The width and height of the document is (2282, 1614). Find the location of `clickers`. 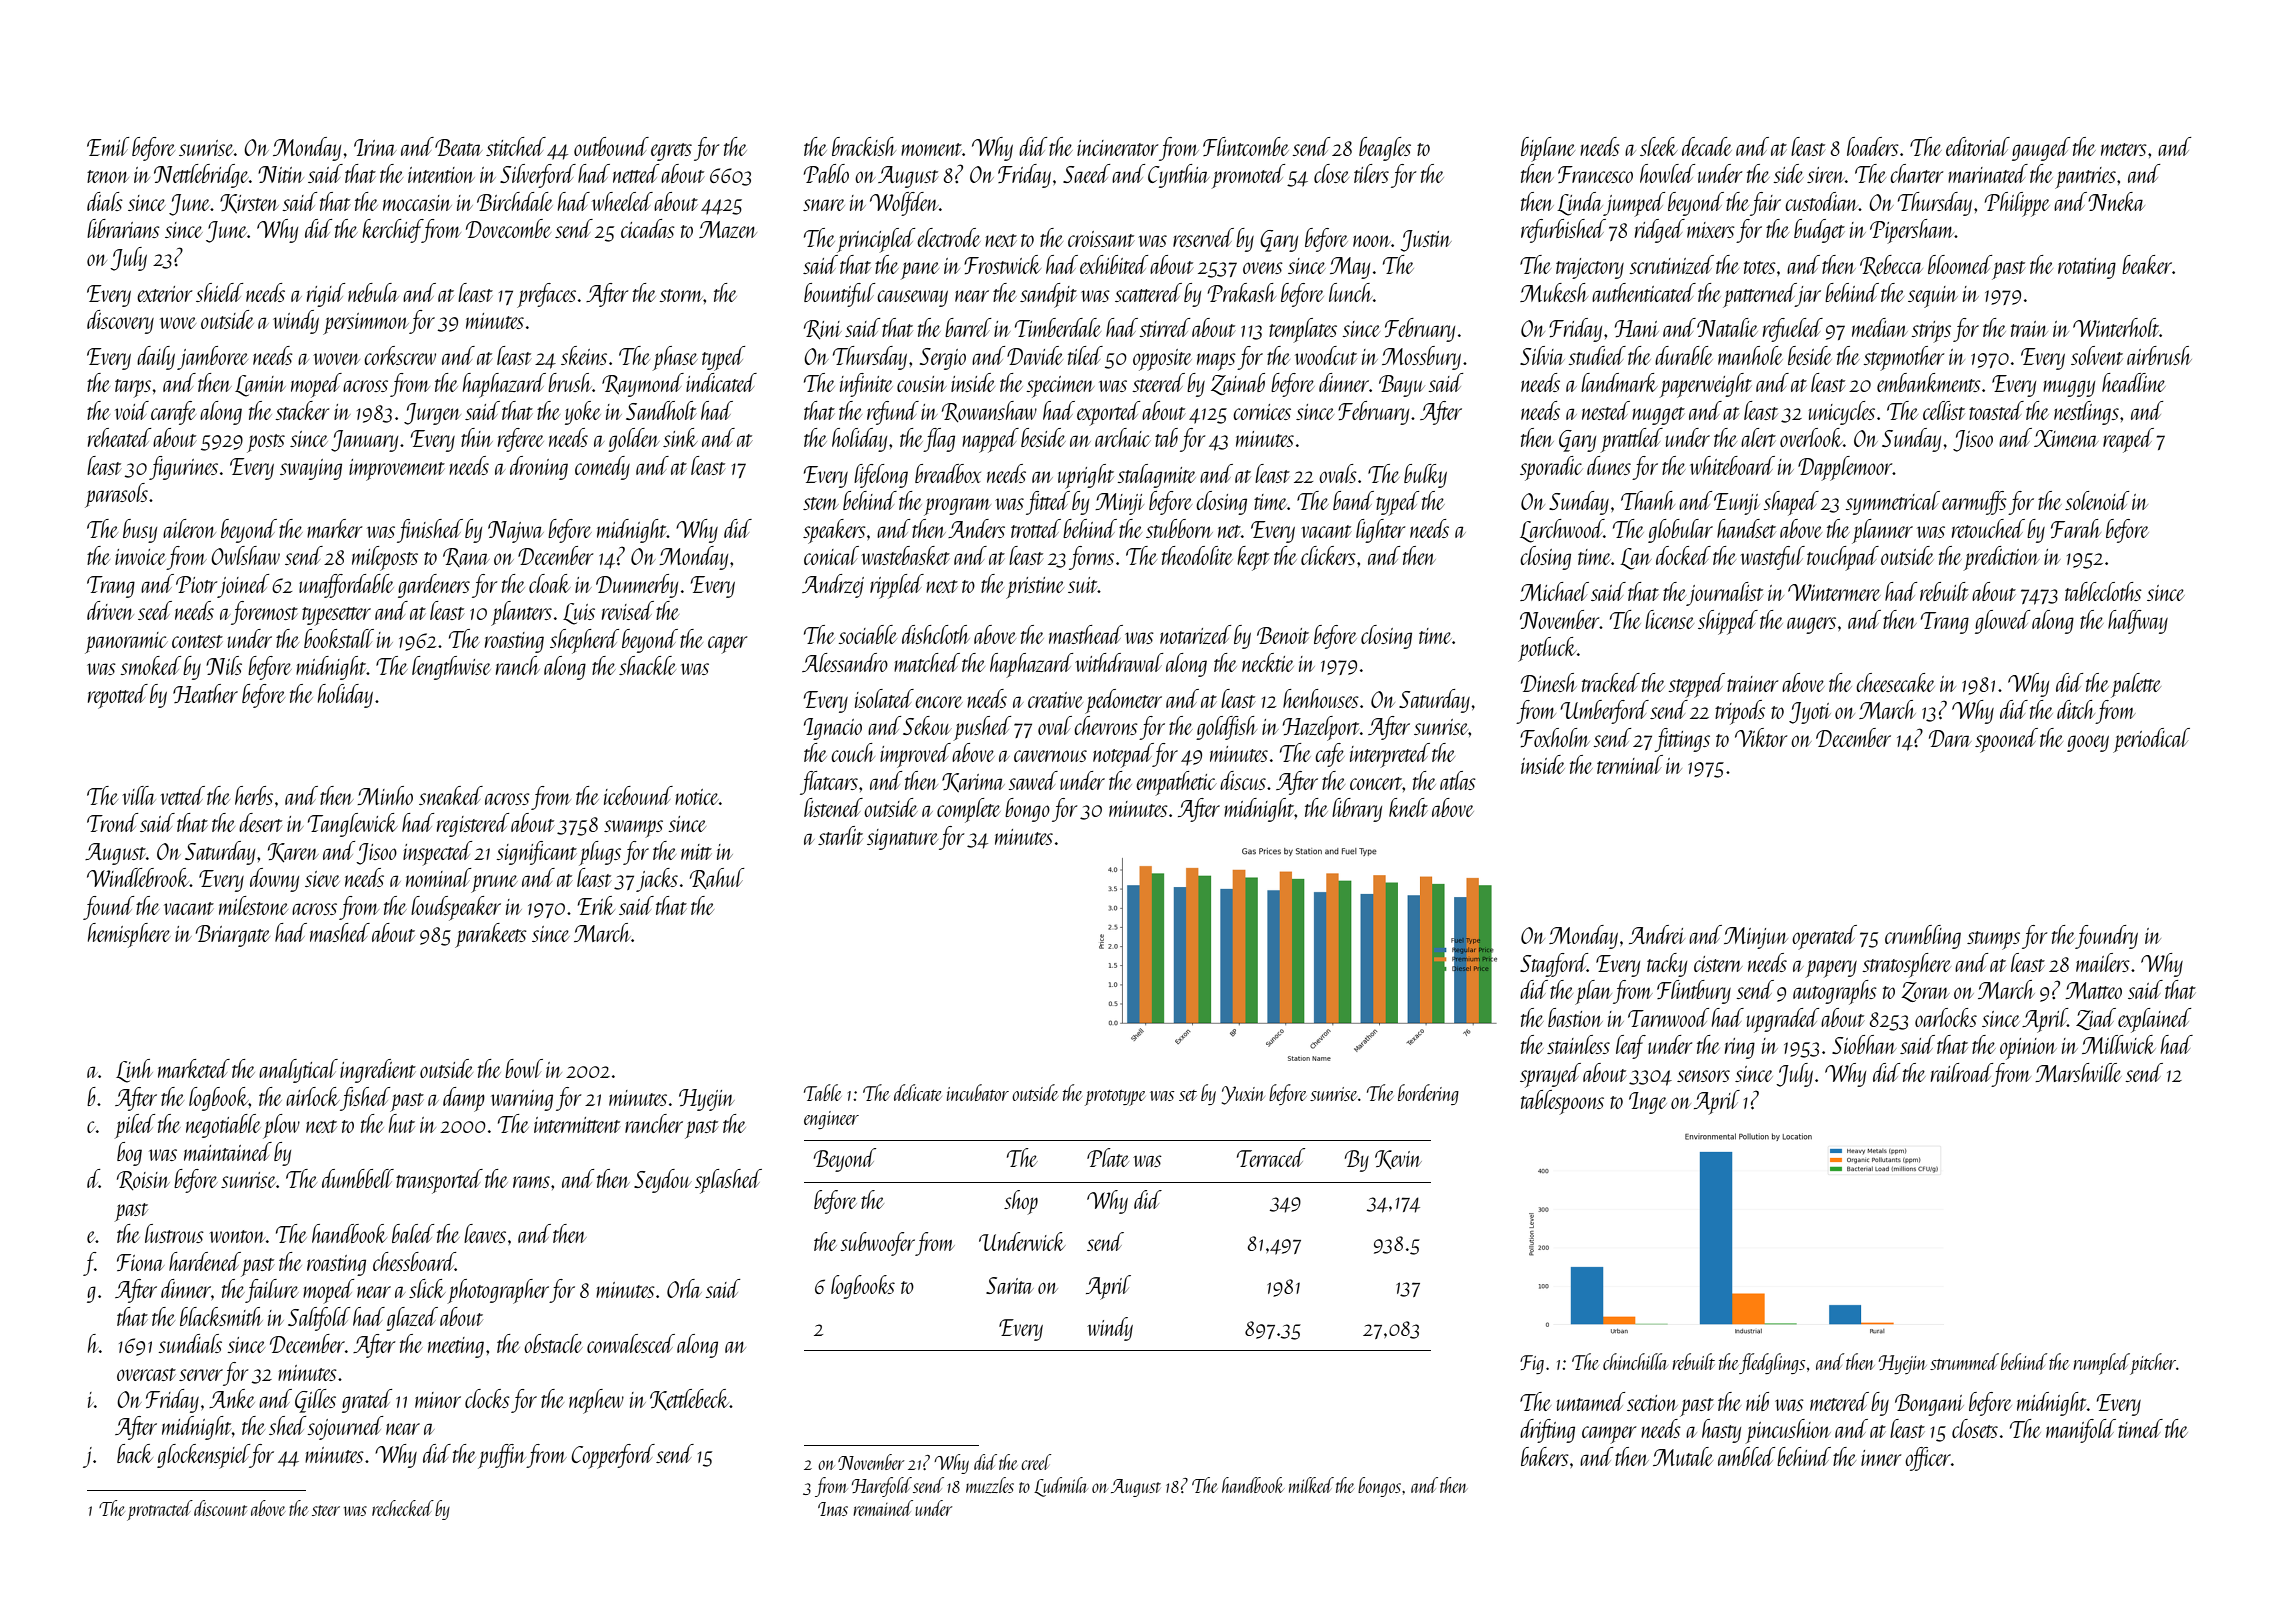

clickers is located at coordinates (1328, 555).
